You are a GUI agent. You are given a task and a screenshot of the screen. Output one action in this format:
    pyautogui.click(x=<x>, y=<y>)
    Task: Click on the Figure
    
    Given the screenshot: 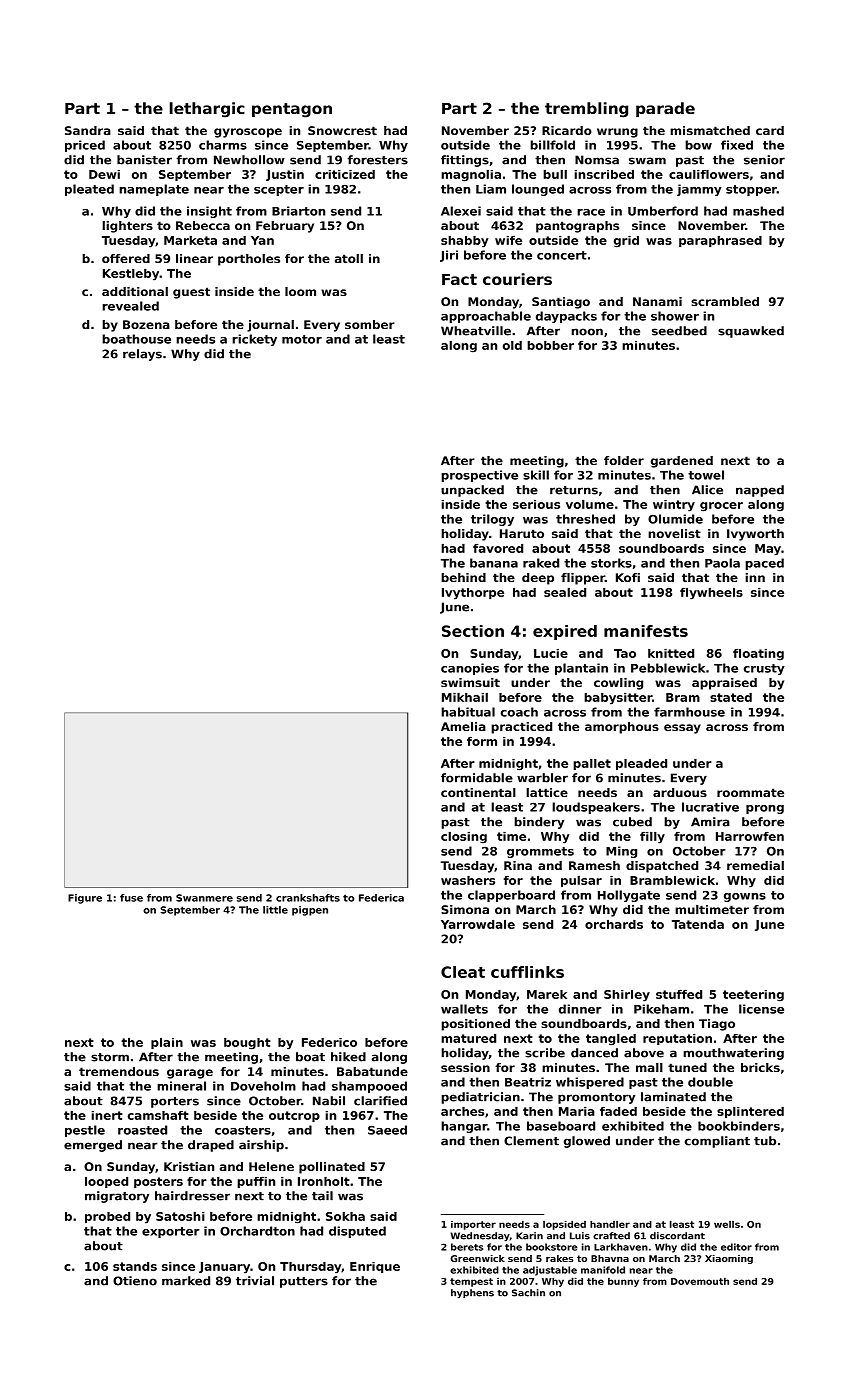 What is the action you would take?
    pyautogui.click(x=85, y=899)
